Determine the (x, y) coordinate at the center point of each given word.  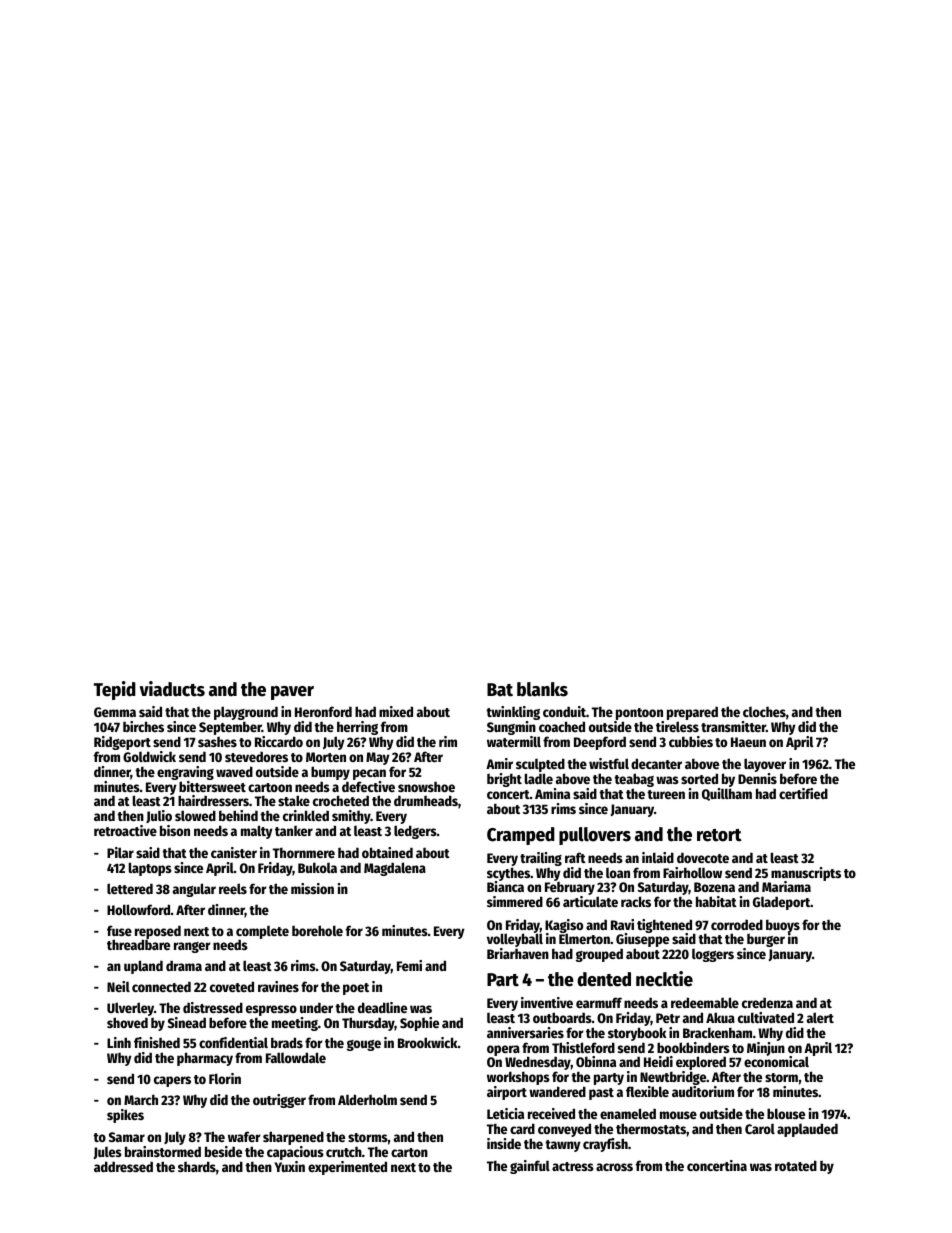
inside (504, 1143)
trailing (541, 859)
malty (257, 832)
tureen (666, 794)
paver (292, 693)
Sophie (419, 1024)
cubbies (691, 741)
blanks (542, 689)
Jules (108, 1152)
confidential (233, 1042)
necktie (664, 979)
